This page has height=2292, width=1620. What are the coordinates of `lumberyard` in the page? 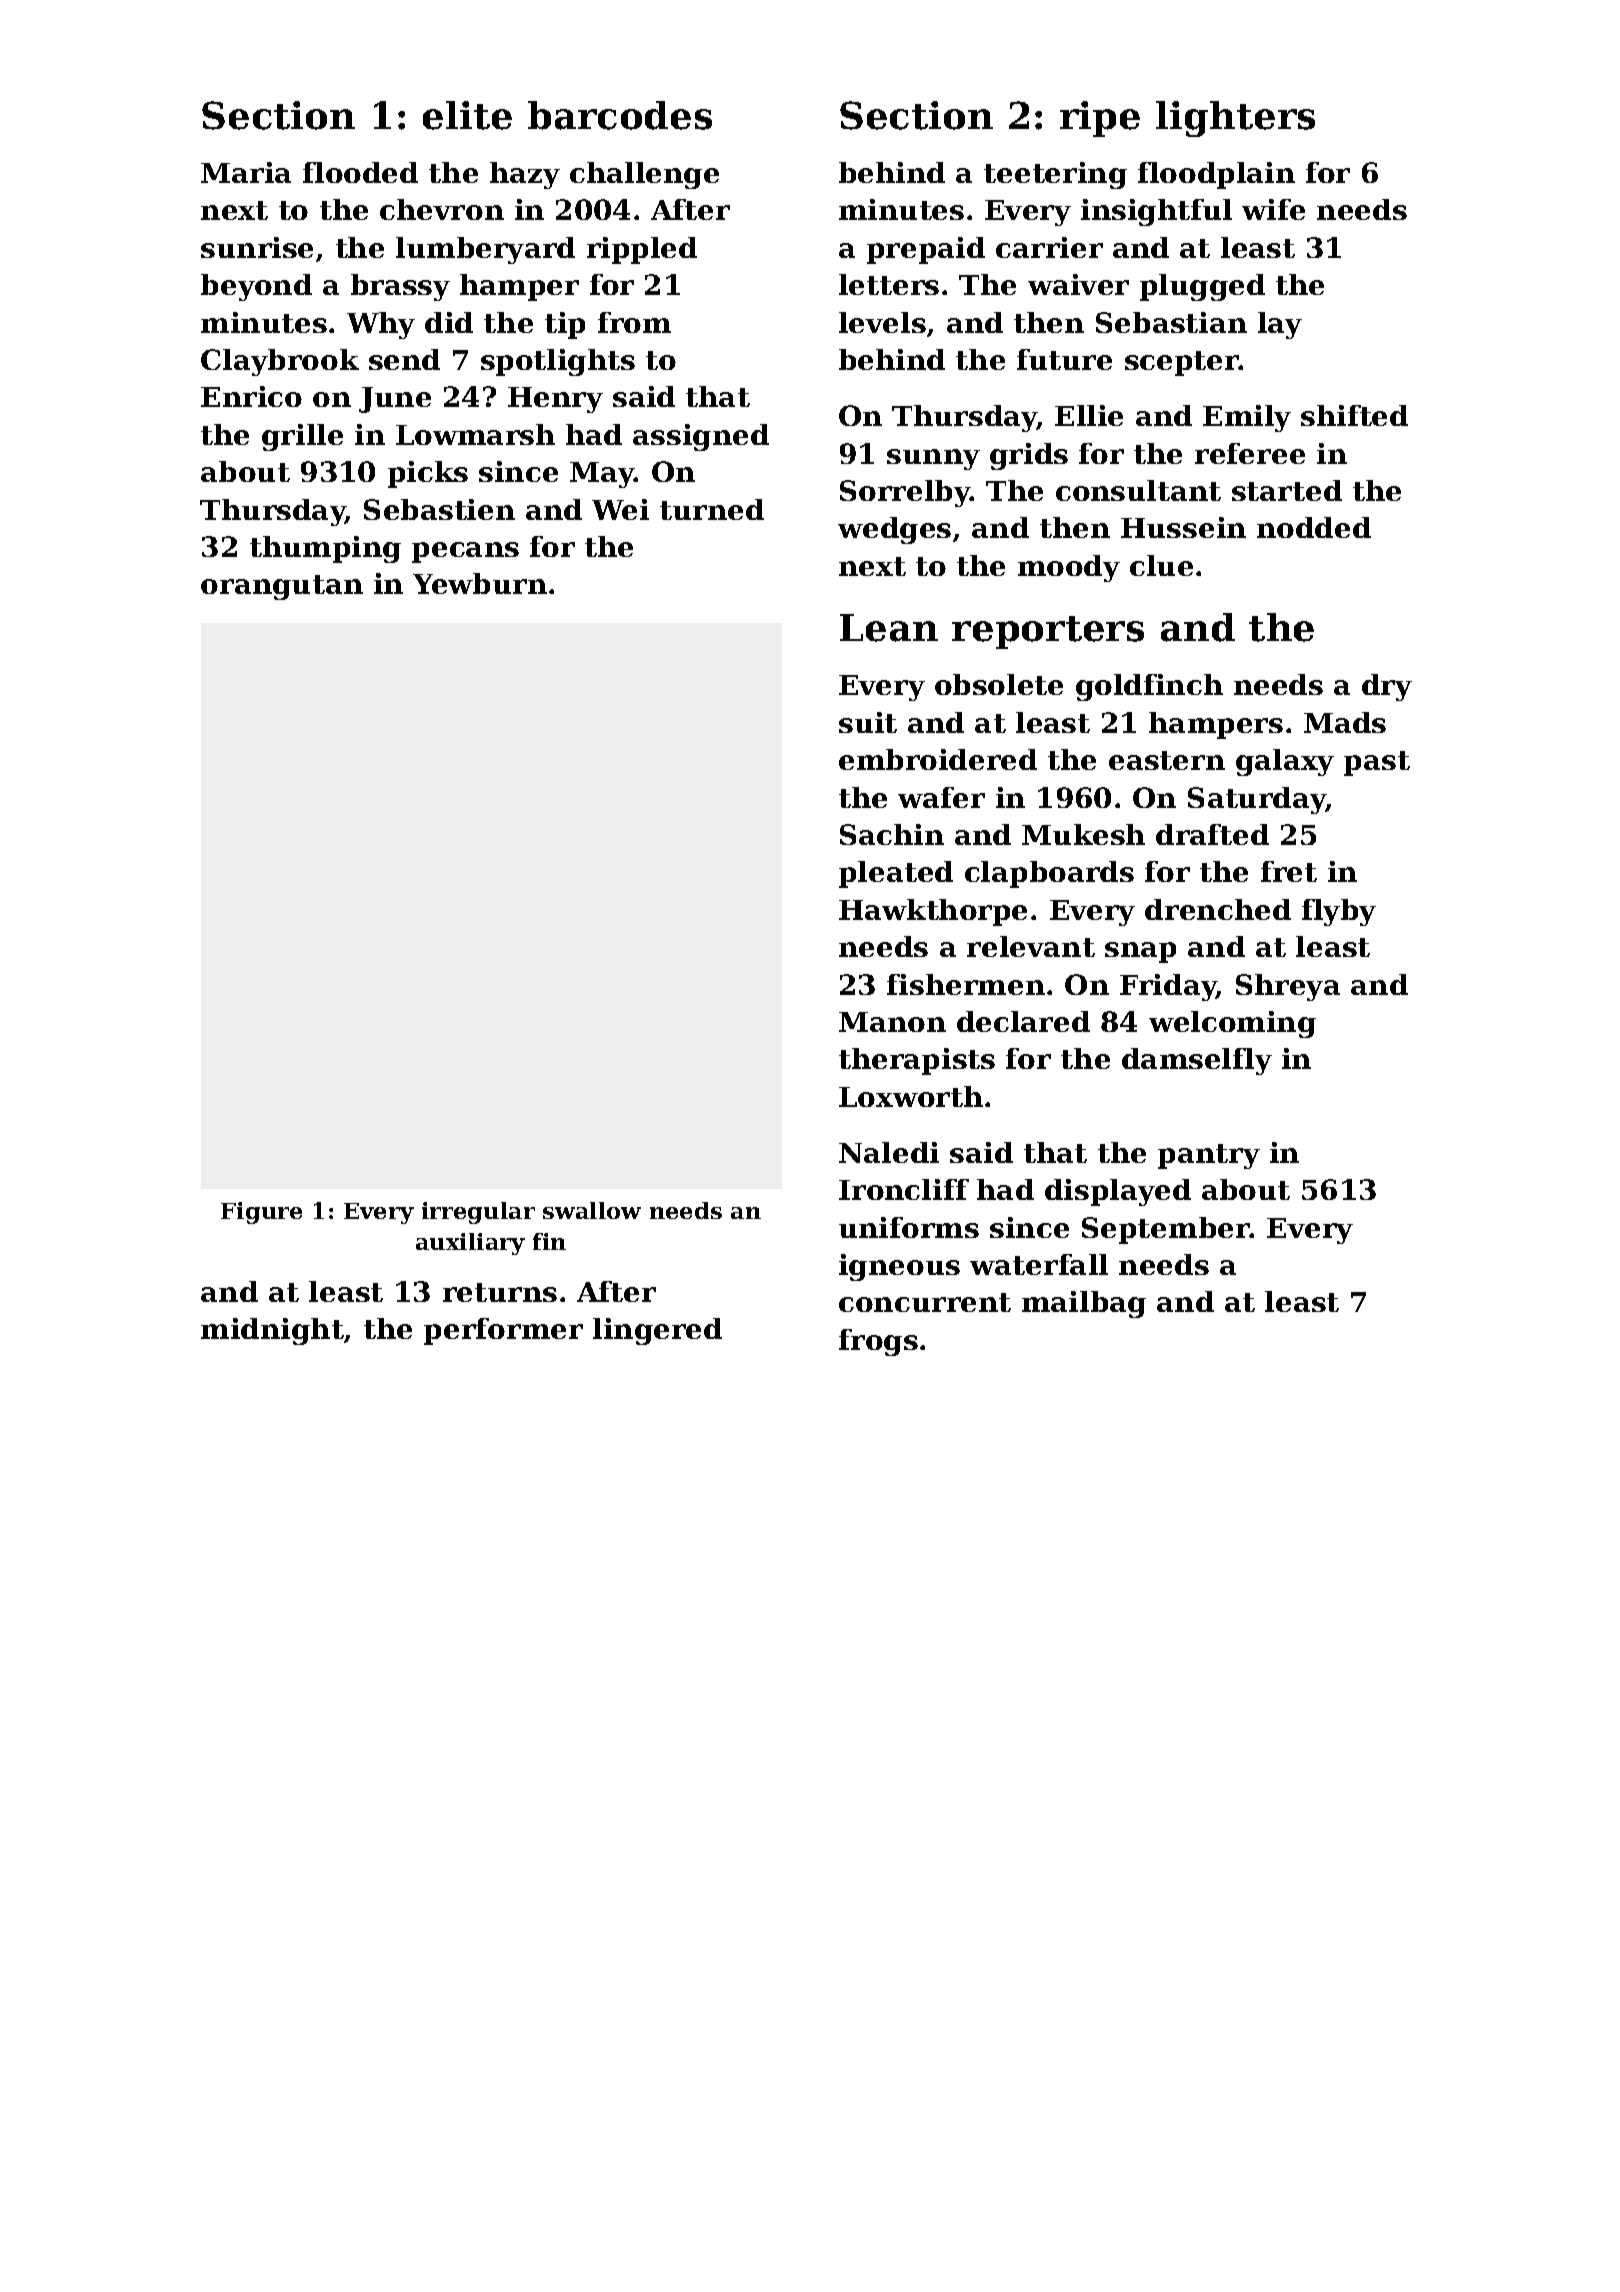 It's located at (485, 250).
